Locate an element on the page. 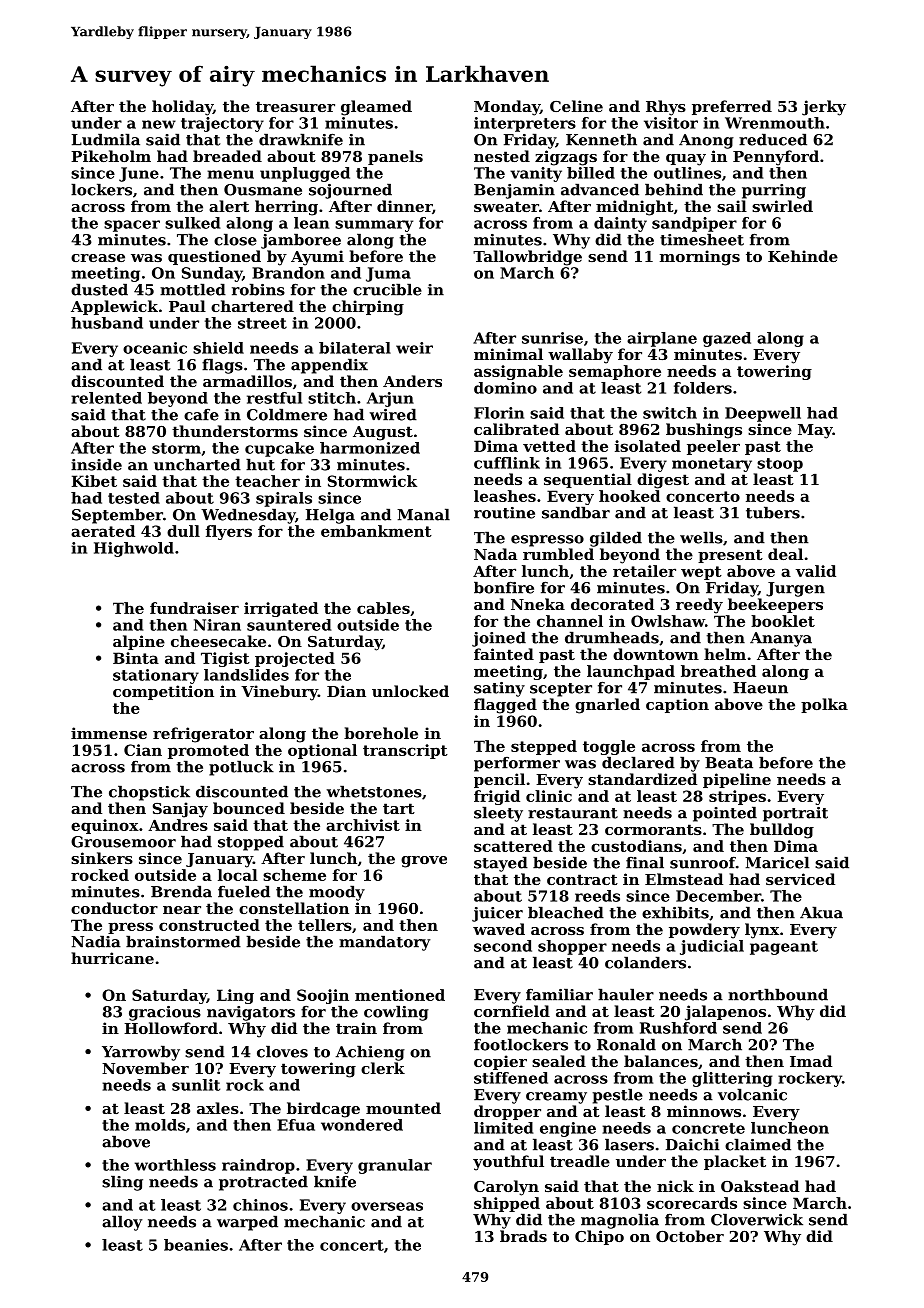 The height and width of the document is (1308, 924). October is located at coordinates (690, 1236).
